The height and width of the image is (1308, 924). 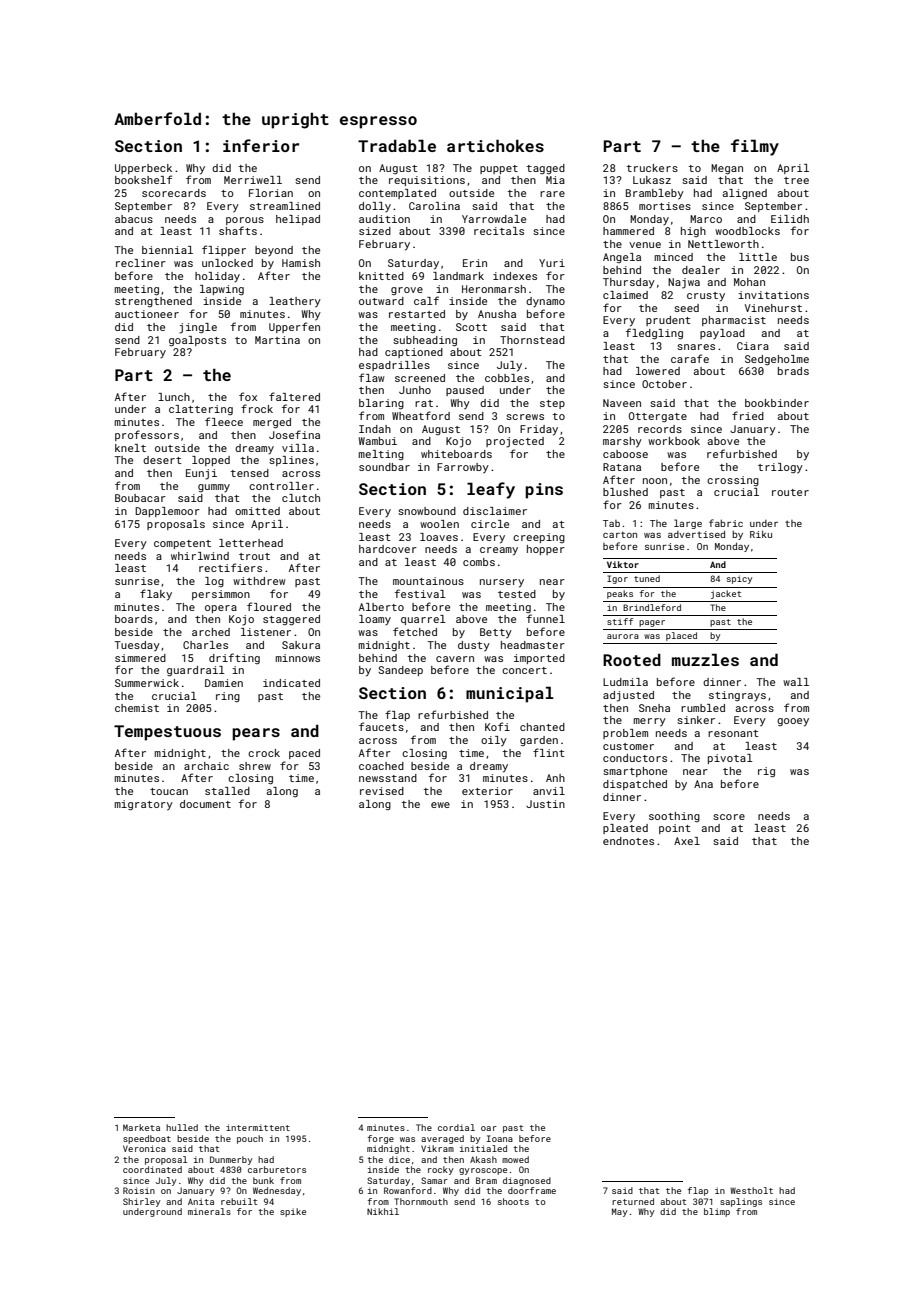 I want to click on villa, so click(x=298, y=448).
